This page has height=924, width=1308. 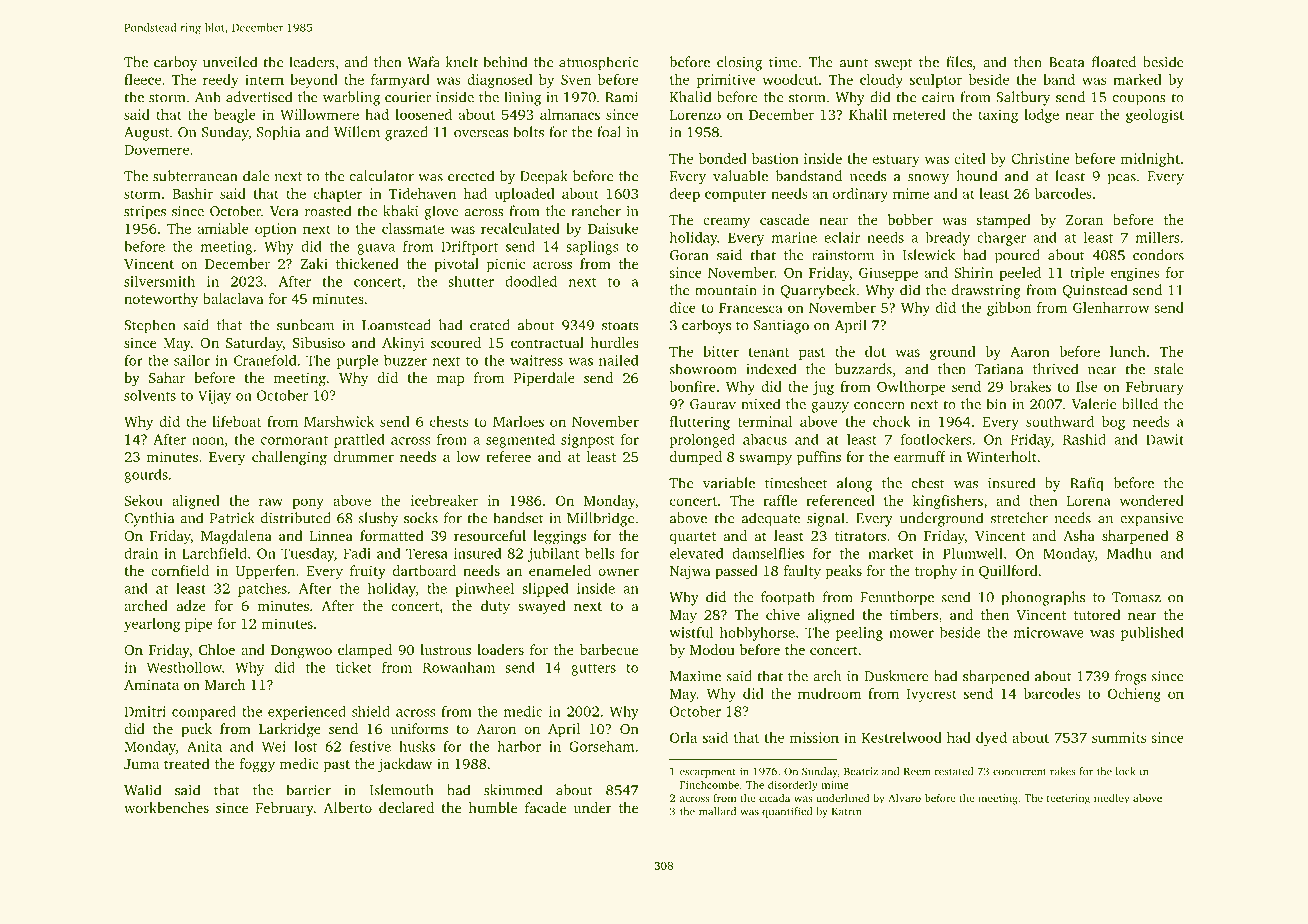 I want to click on Rowanham, so click(x=459, y=667).
